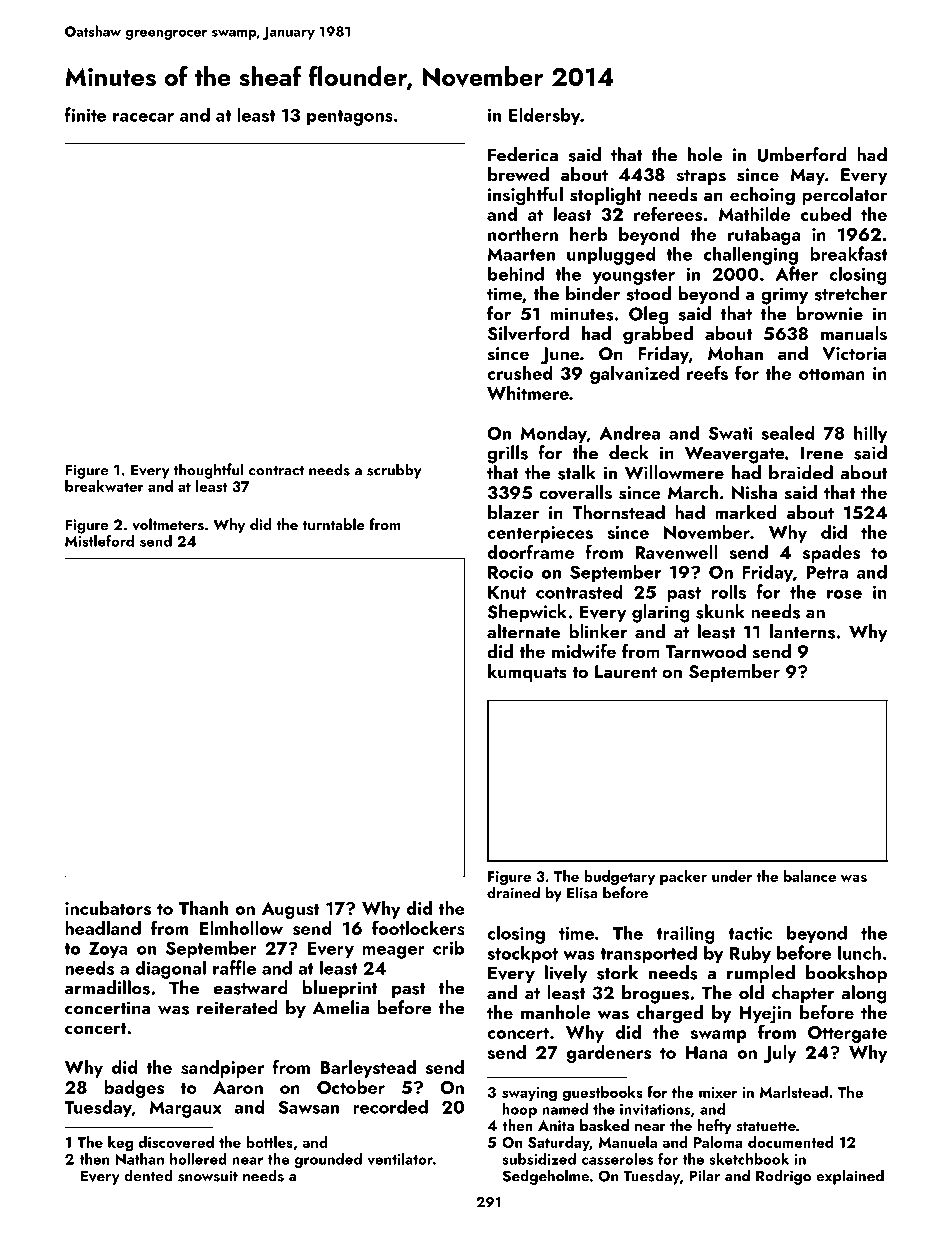  Describe the element at coordinates (143, 117) in the image. I see `racecar` at that location.
